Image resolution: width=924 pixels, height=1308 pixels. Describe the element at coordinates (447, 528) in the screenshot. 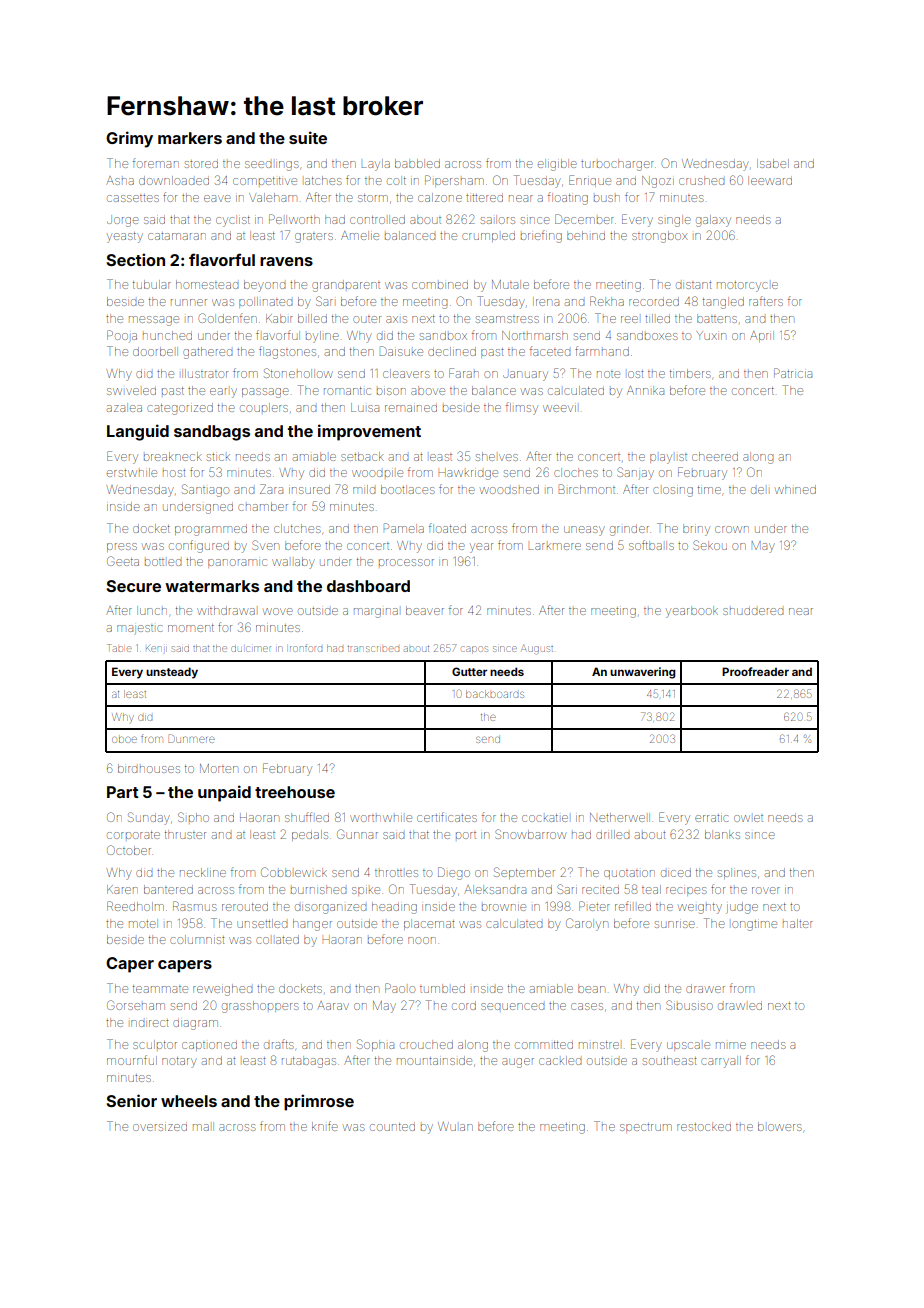

I see `floated` at that location.
